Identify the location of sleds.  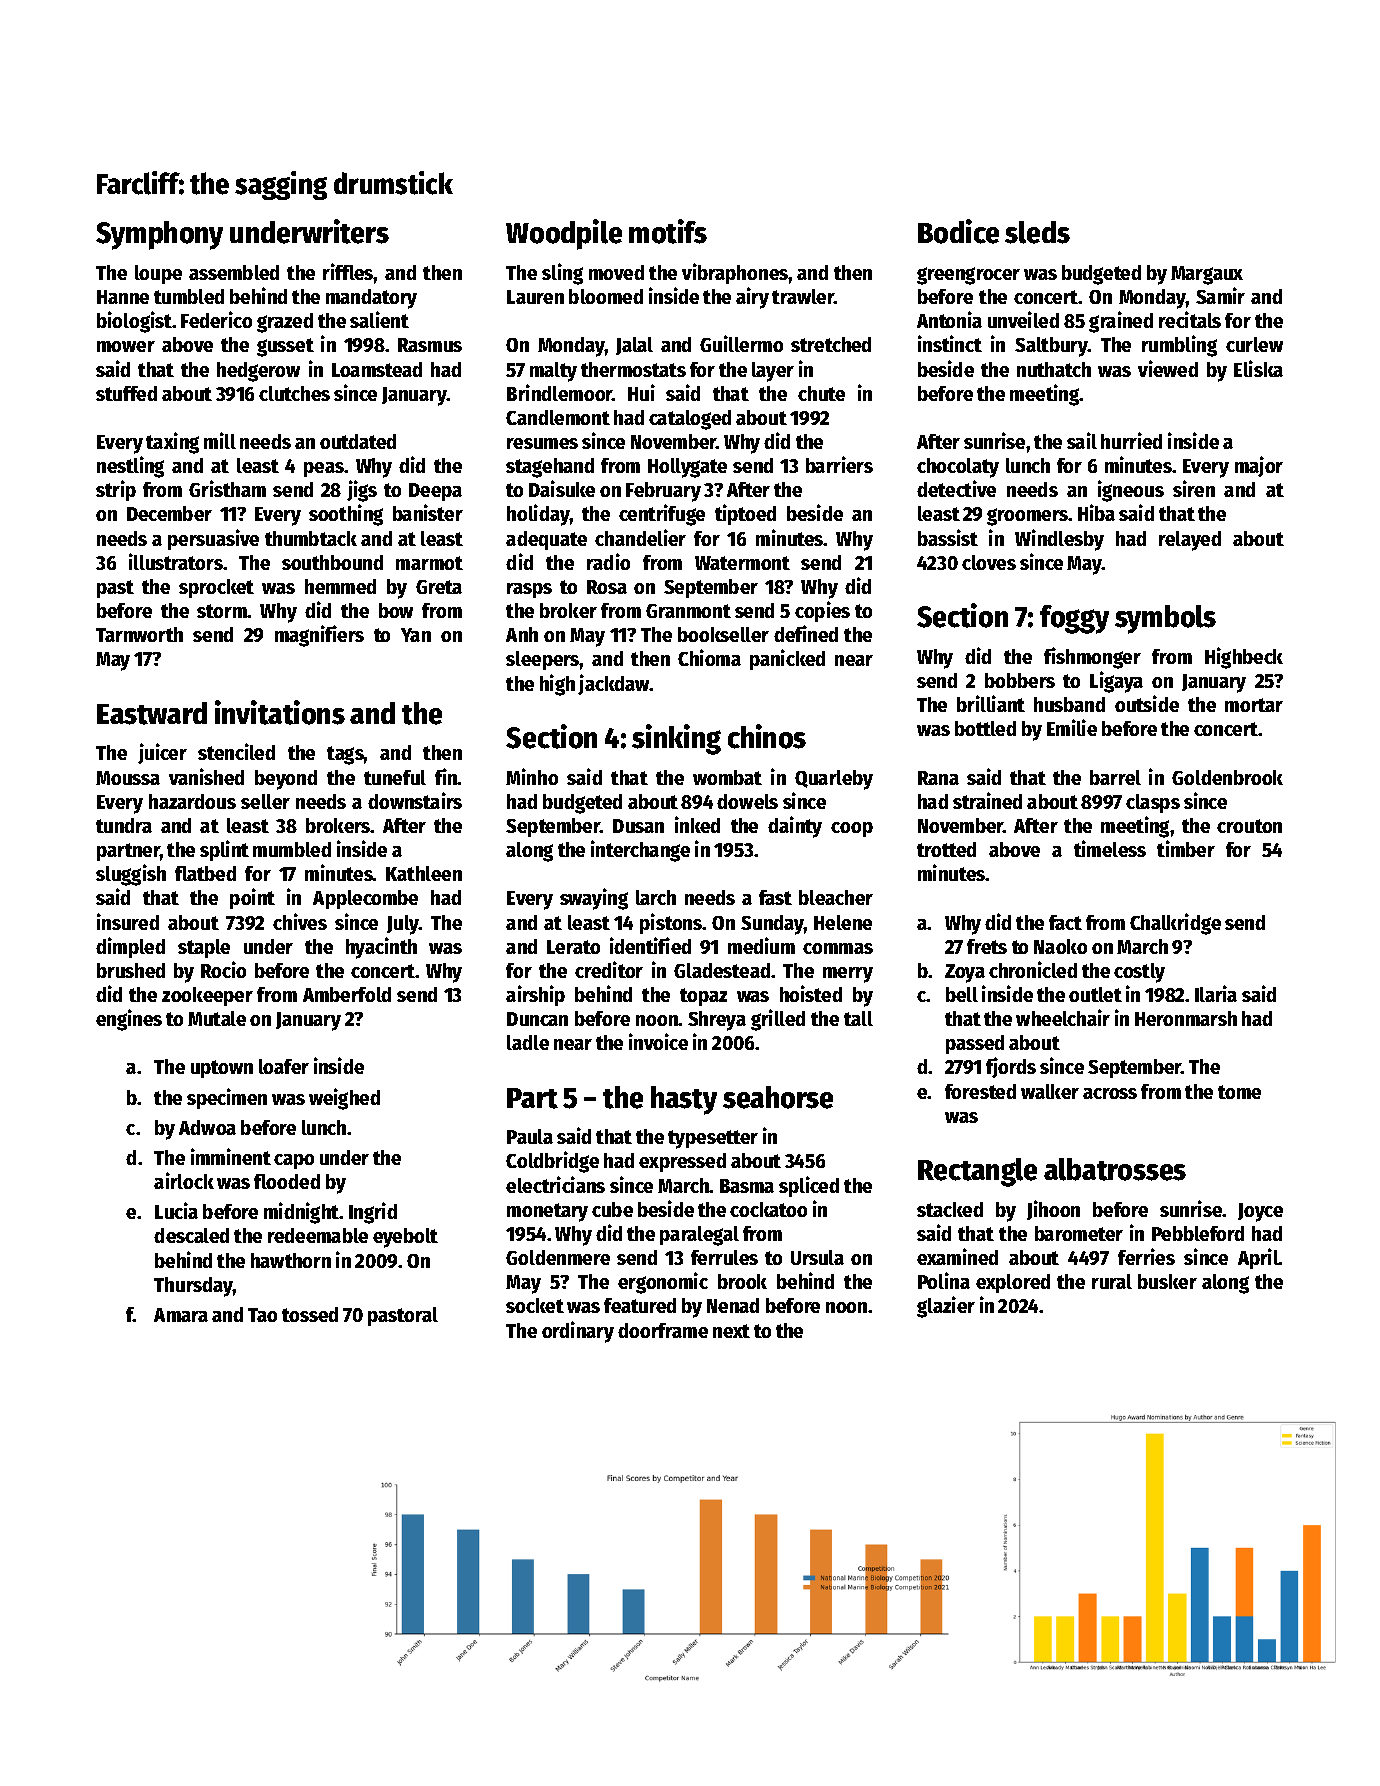
(1037, 232).
